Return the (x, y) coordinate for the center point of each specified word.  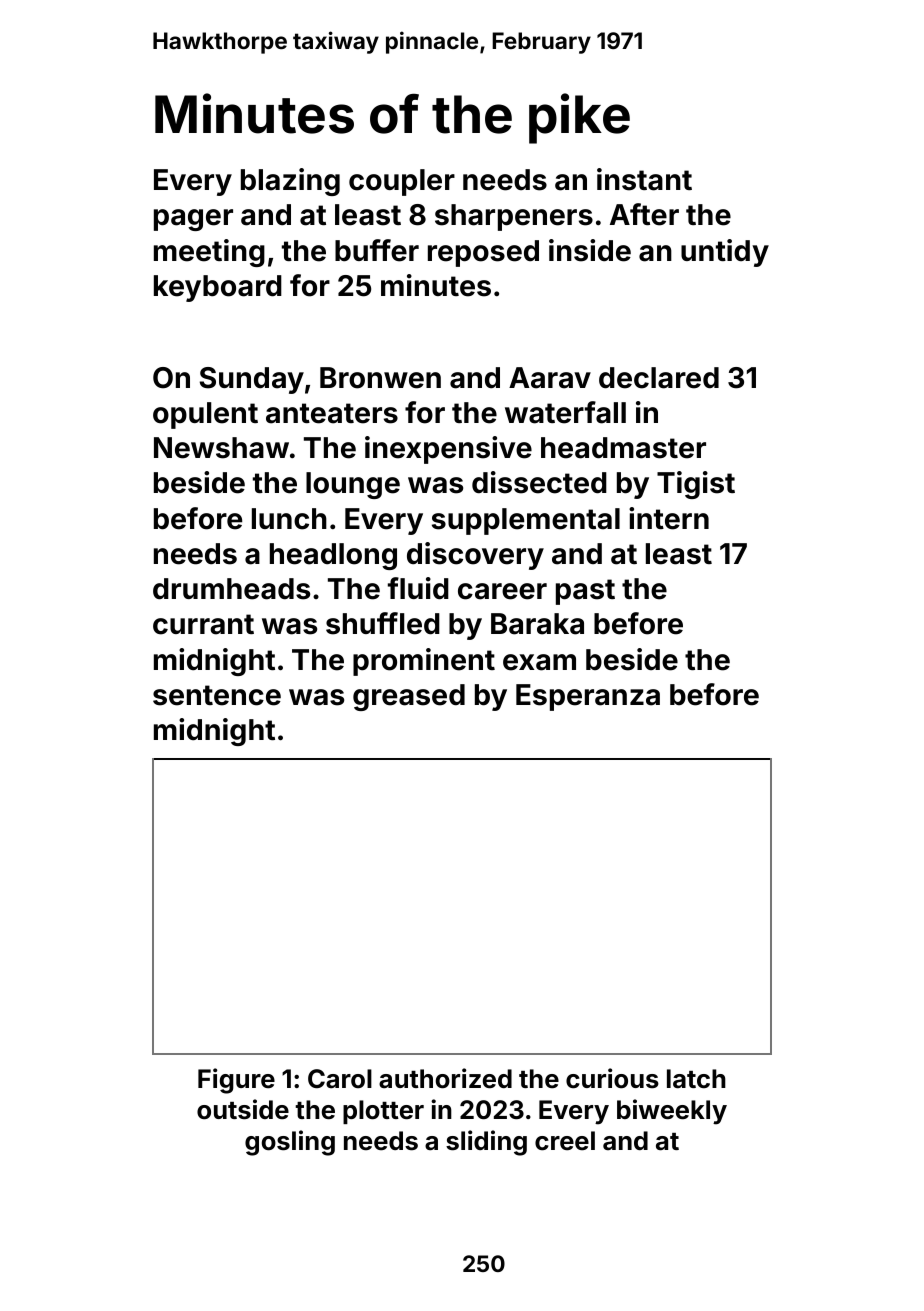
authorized (445, 1078)
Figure (236, 1081)
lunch (289, 519)
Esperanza (588, 697)
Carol (340, 1079)
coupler (402, 182)
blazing (290, 182)
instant (644, 179)
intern (669, 518)
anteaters (332, 413)
